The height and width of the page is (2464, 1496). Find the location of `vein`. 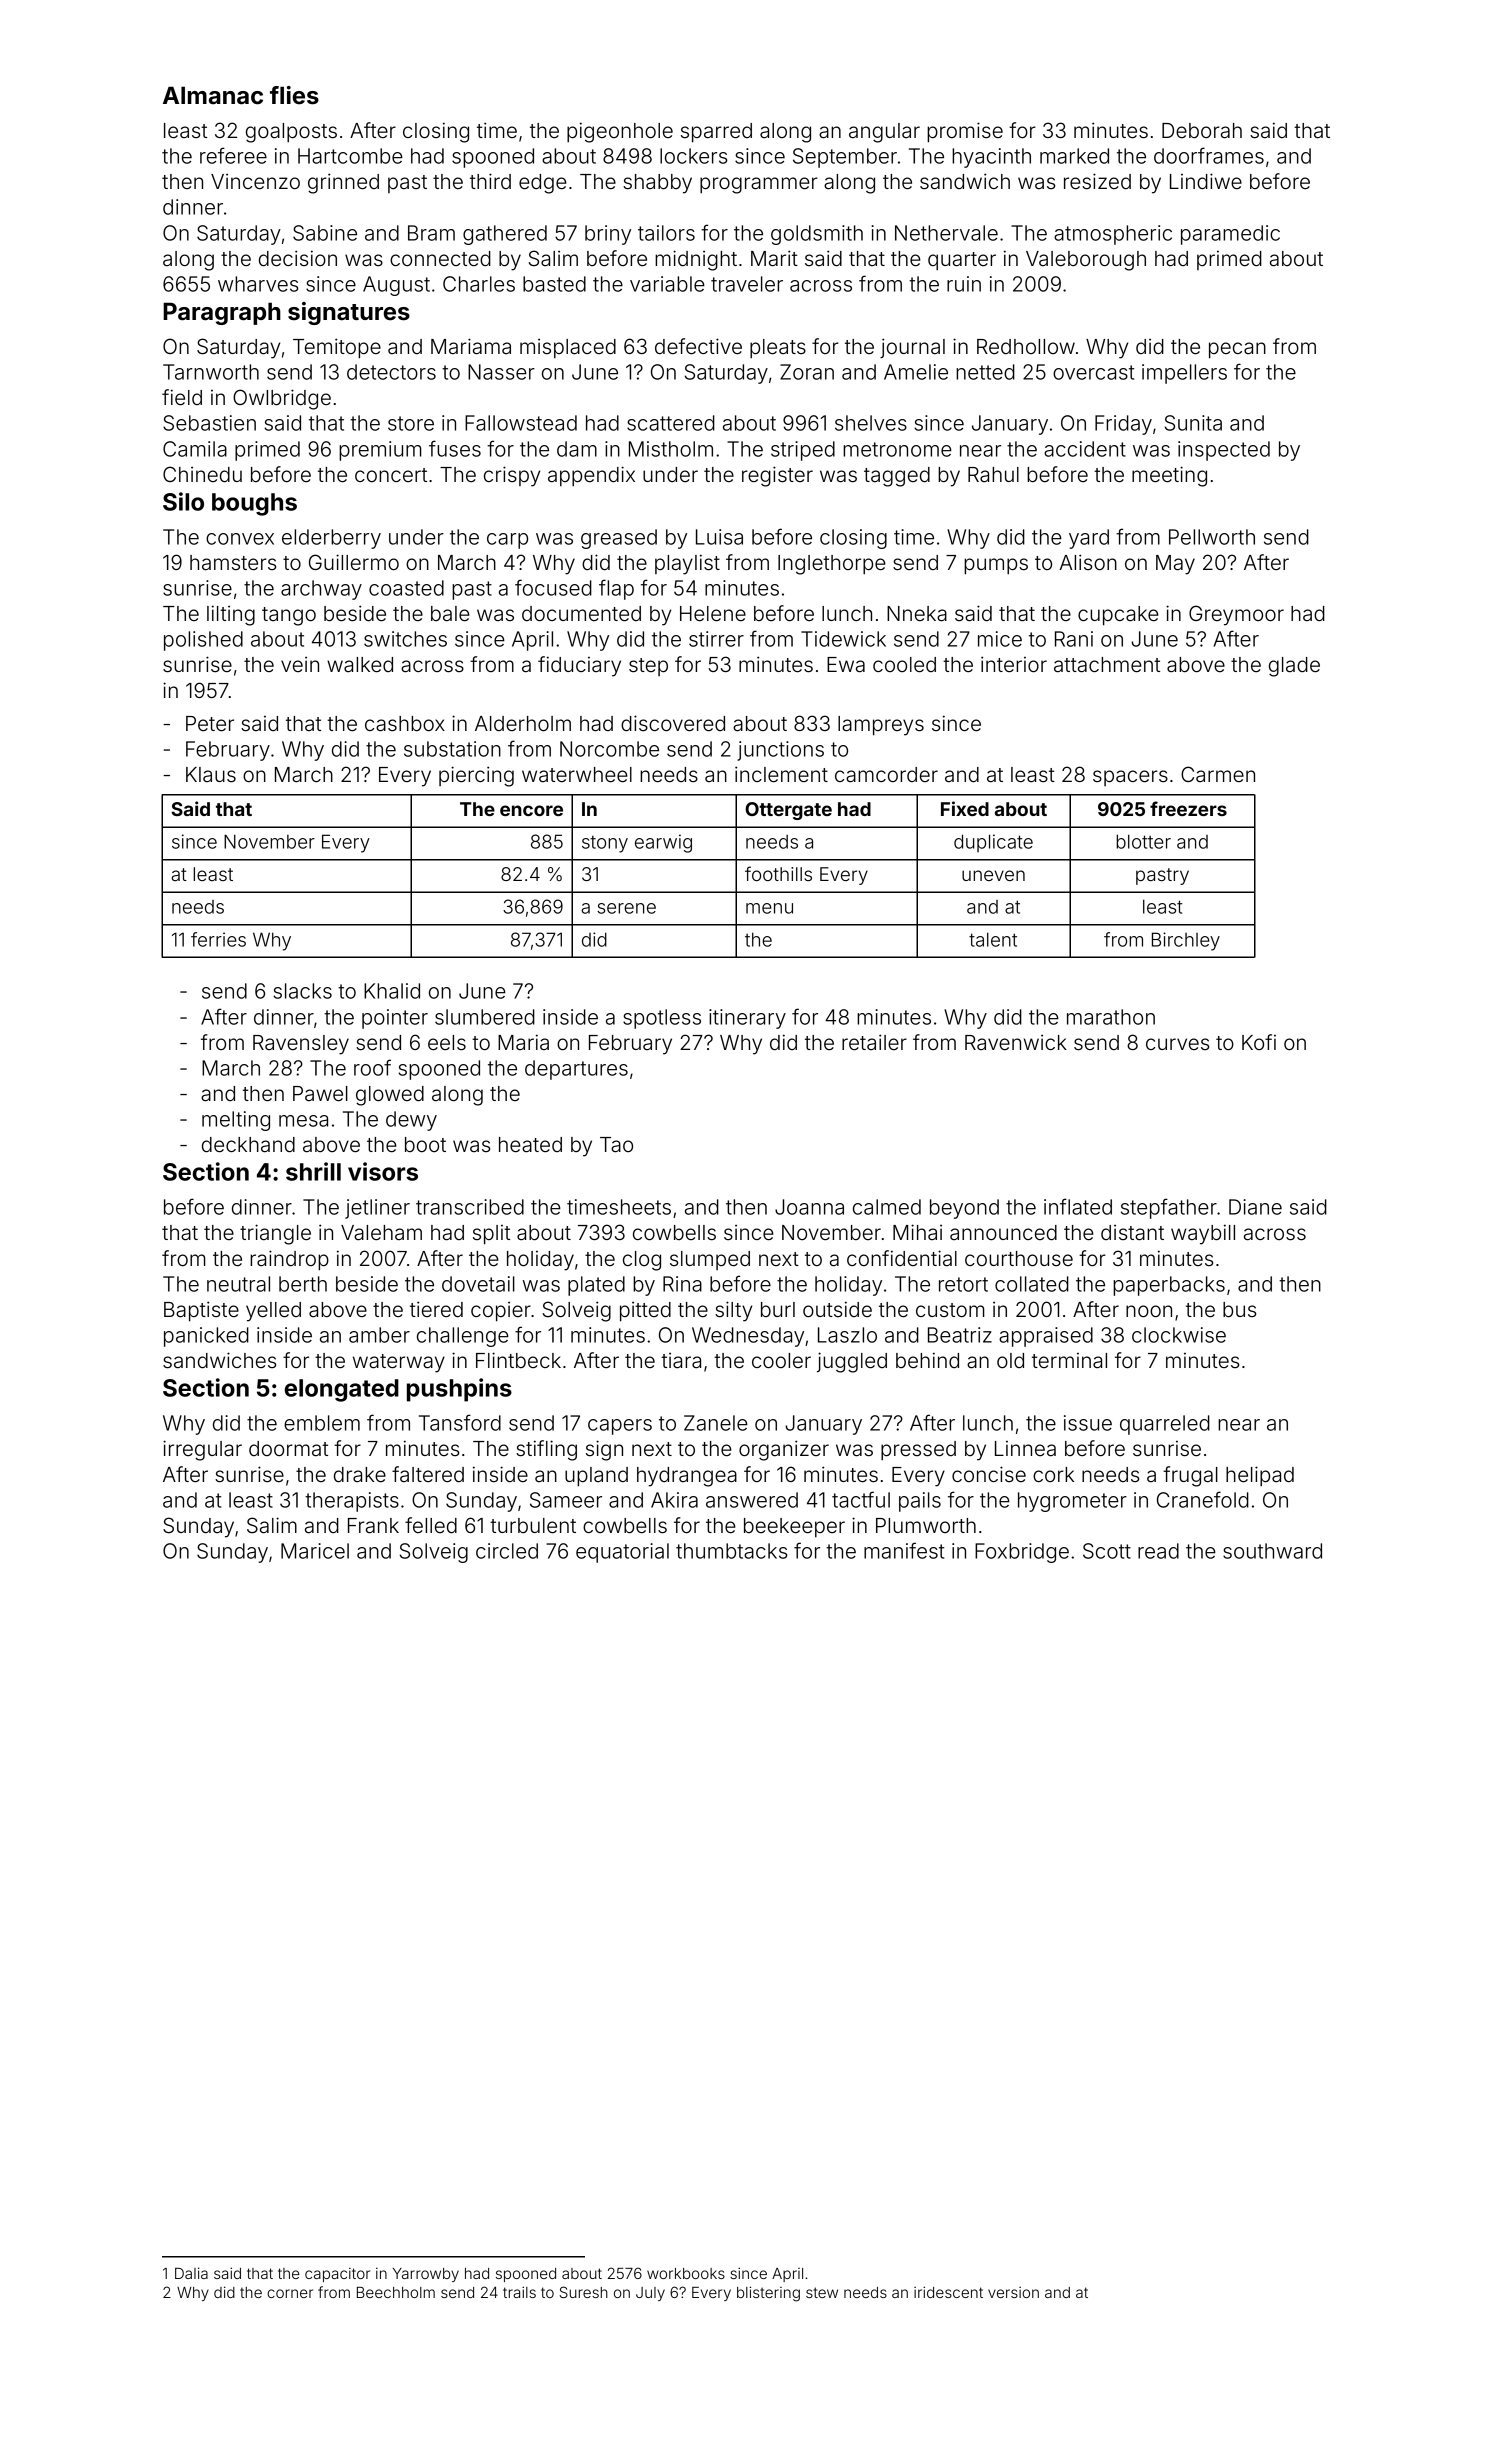

vein is located at coordinates (300, 664).
